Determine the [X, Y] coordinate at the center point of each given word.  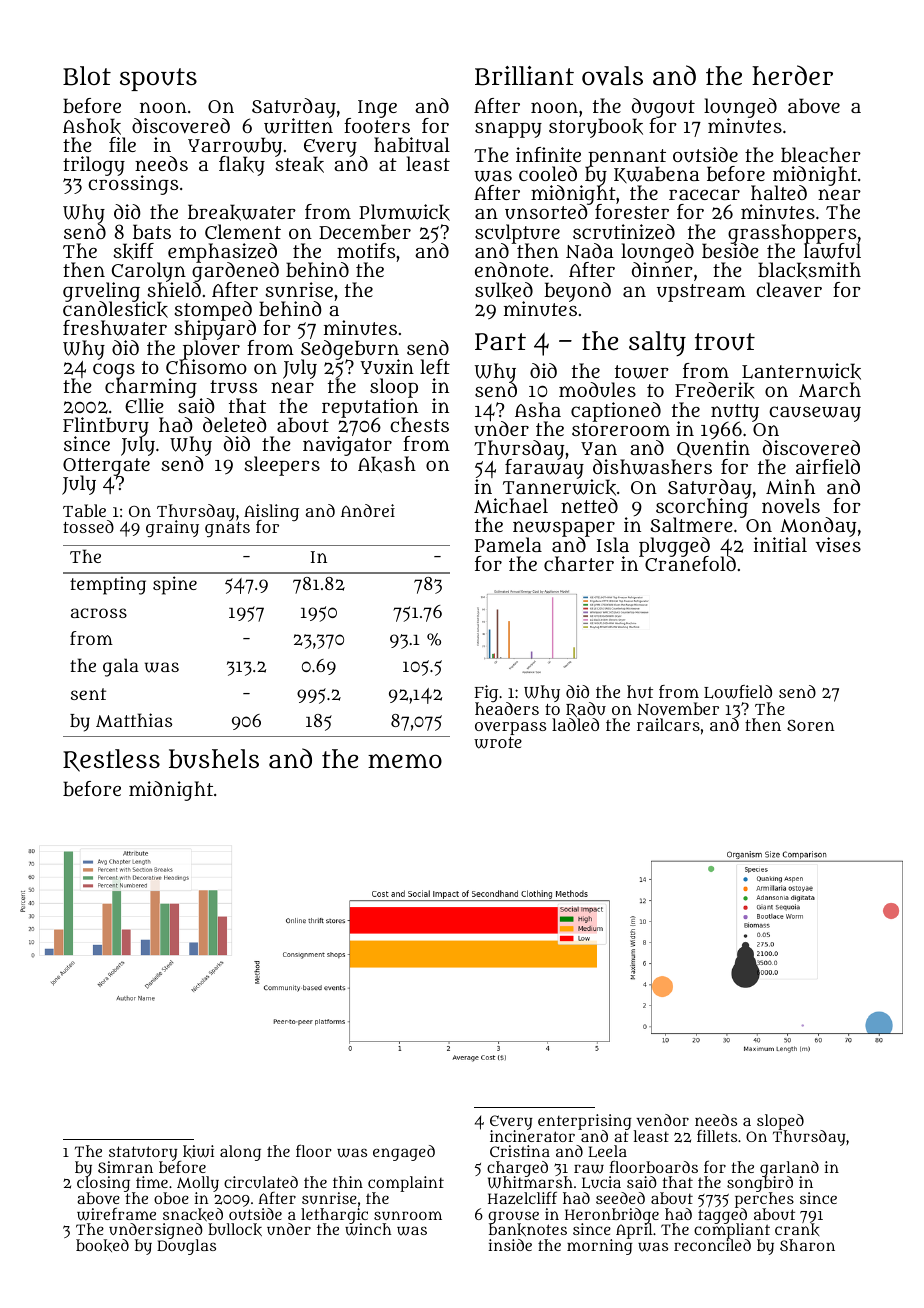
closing [105, 1185]
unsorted [546, 212]
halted [779, 192]
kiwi [198, 1152]
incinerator [532, 1136]
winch [368, 1230]
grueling [101, 292]
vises [838, 545]
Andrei [368, 510]
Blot [87, 76]
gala [121, 667]
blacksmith [809, 270]
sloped [780, 1122]
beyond [577, 292]
